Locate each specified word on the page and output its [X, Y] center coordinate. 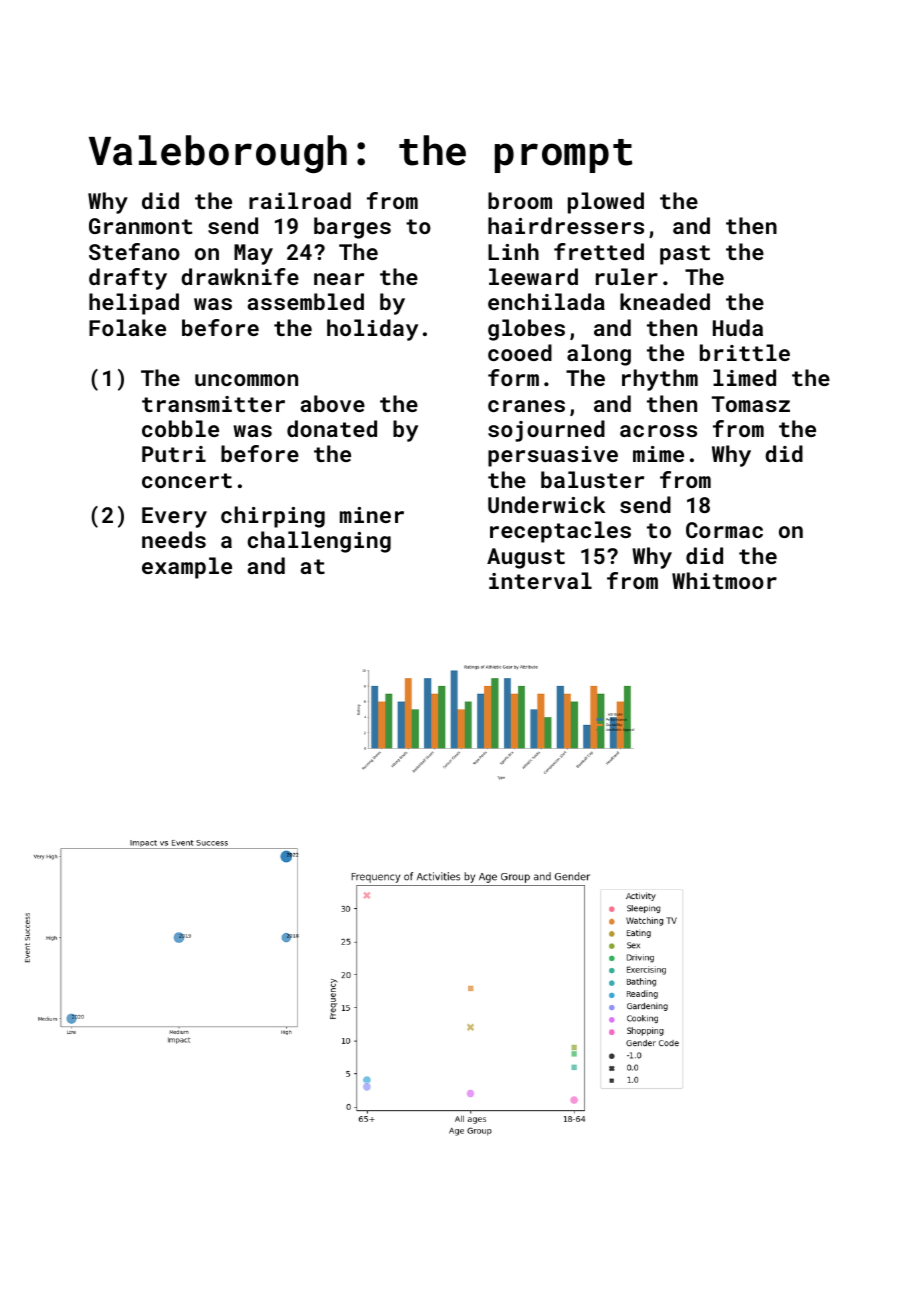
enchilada [546, 301]
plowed [606, 203]
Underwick [547, 504]
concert [187, 480]
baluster [592, 479]
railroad [300, 200]
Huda [738, 327]
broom [520, 200]
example [187, 568]
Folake [127, 327]
